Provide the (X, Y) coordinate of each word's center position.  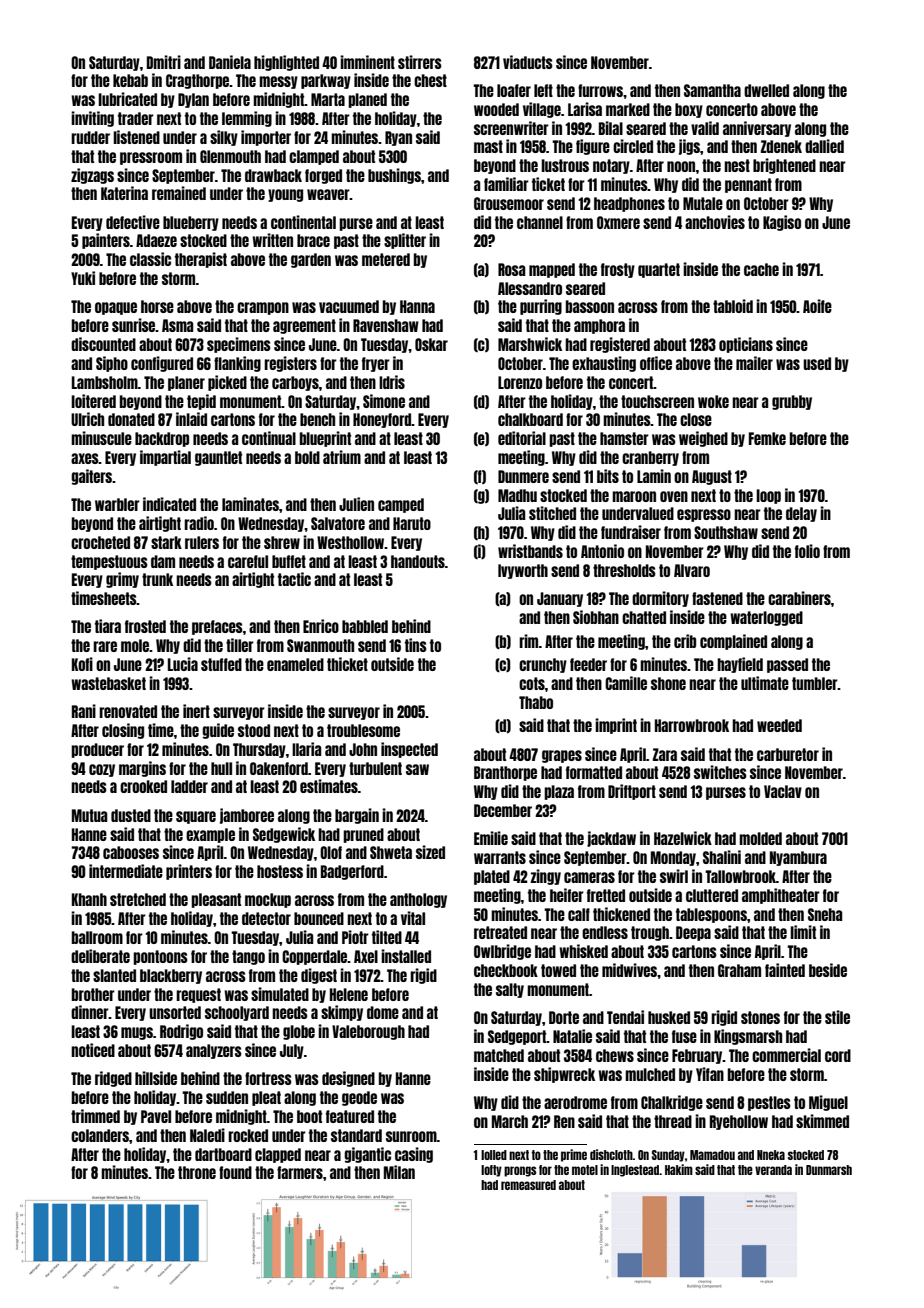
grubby (792, 402)
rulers (202, 542)
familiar (506, 184)
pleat (266, 1098)
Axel (366, 956)
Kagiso (782, 223)
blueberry (191, 223)
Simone (384, 401)
